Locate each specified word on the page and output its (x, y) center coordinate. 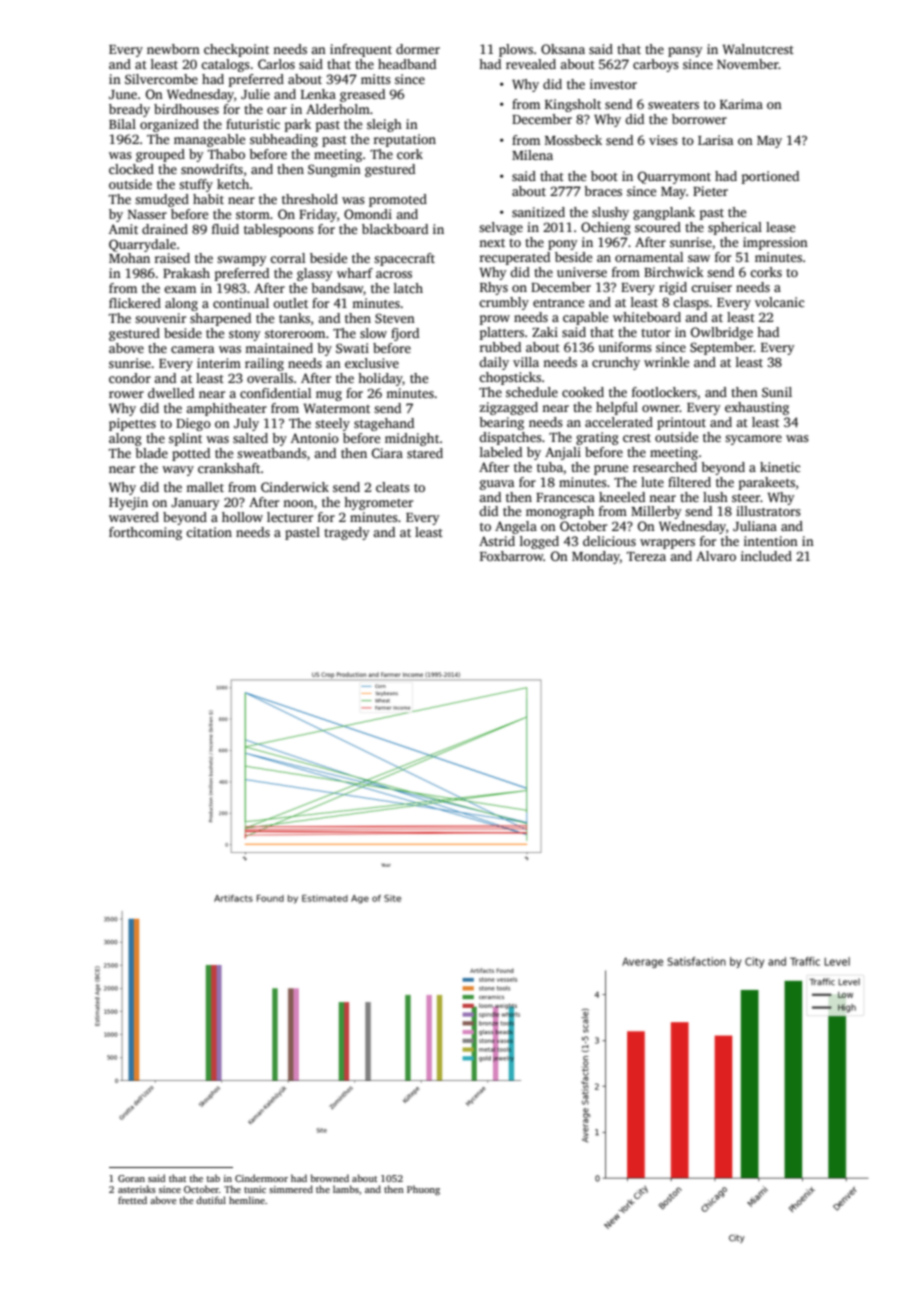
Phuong (423, 1190)
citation (209, 532)
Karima (741, 104)
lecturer (290, 517)
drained (165, 229)
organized (169, 125)
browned (330, 1178)
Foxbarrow (512, 556)
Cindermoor (261, 1178)
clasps (691, 303)
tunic (255, 1189)
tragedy (347, 533)
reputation (405, 140)
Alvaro (716, 556)
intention (771, 541)
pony (563, 245)
